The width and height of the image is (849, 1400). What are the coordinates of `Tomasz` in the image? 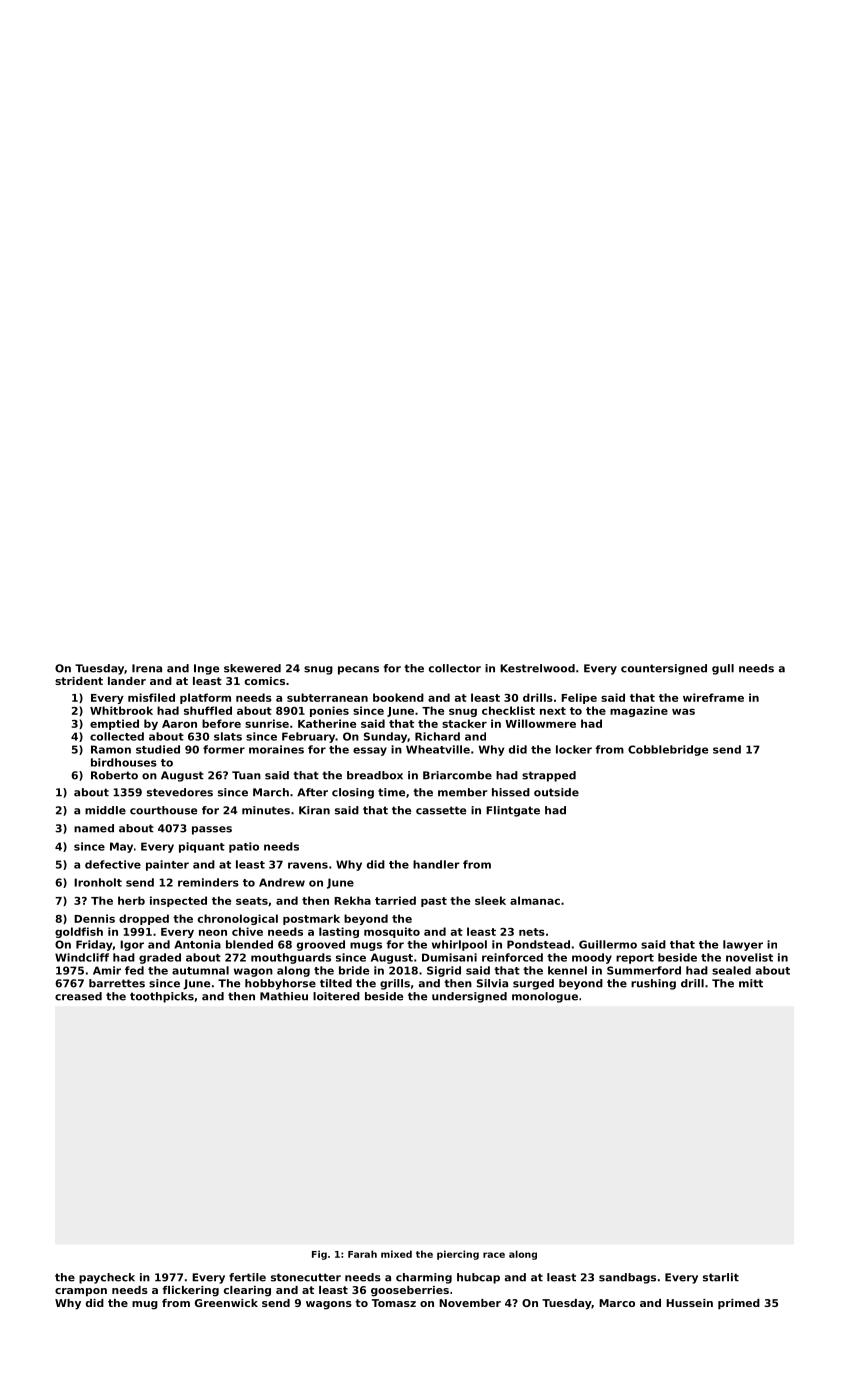 It's located at (394, 1303).
